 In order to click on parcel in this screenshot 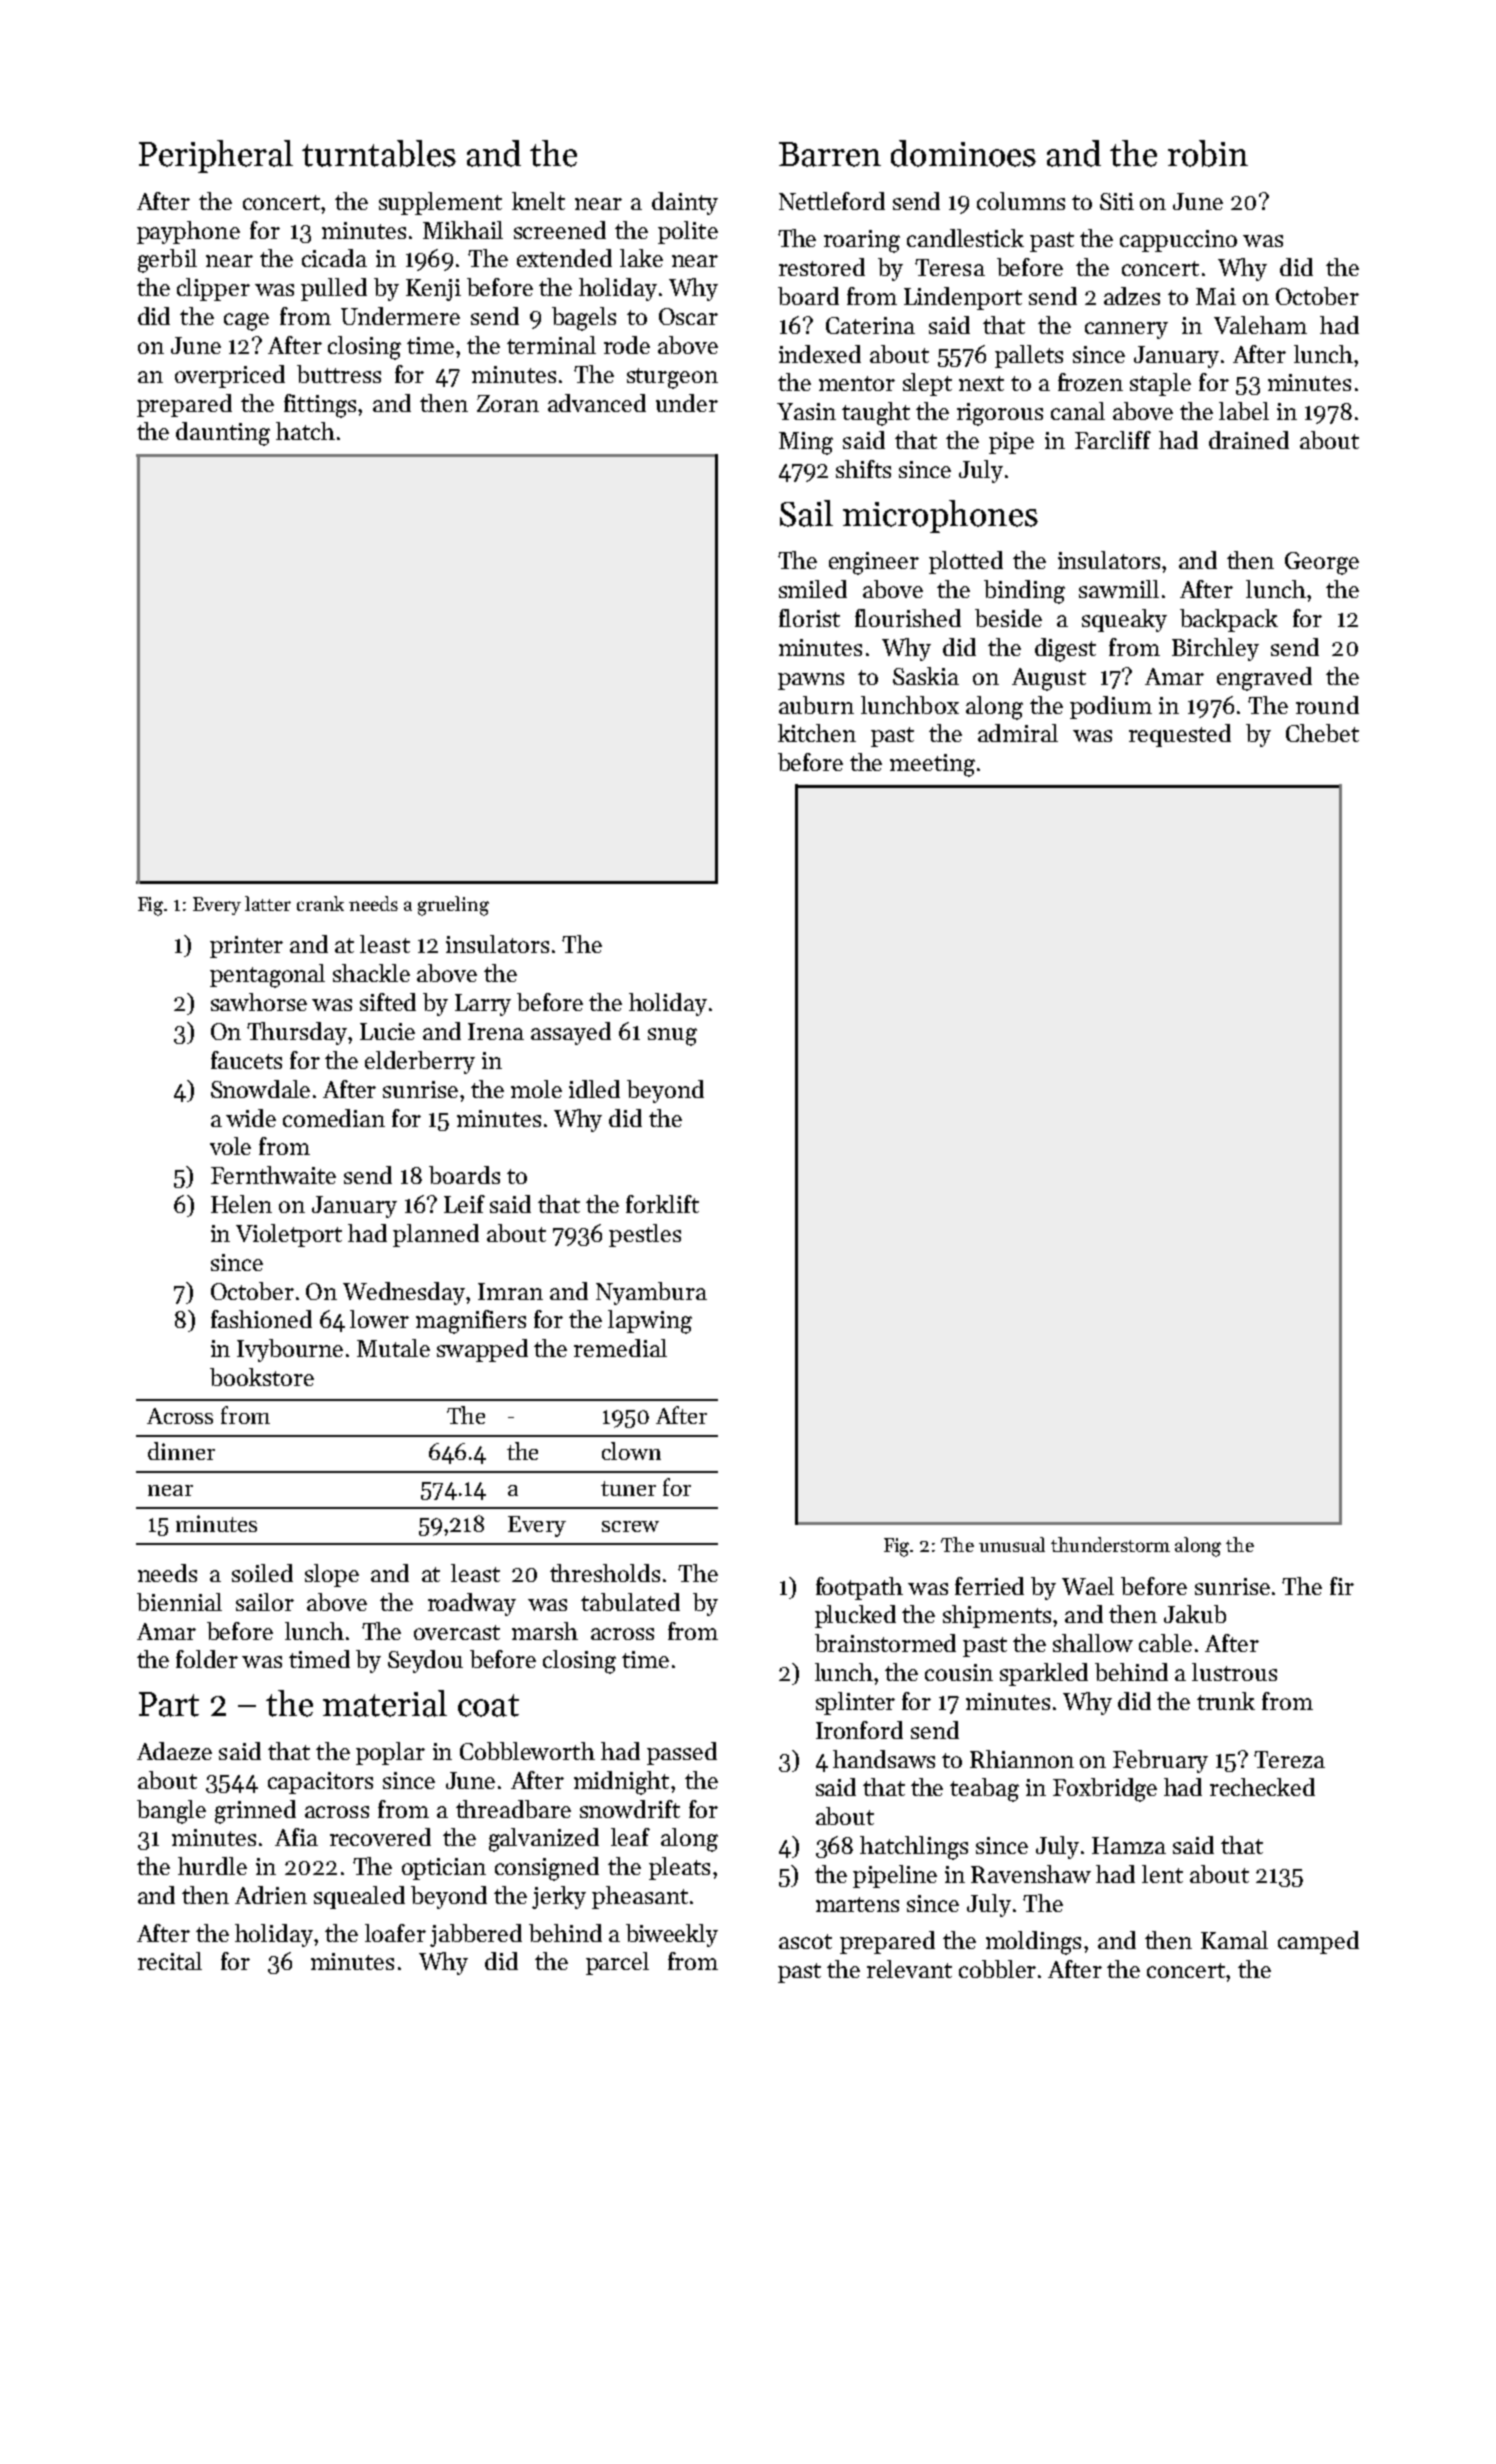, I will do `click(617, 1963)`.
